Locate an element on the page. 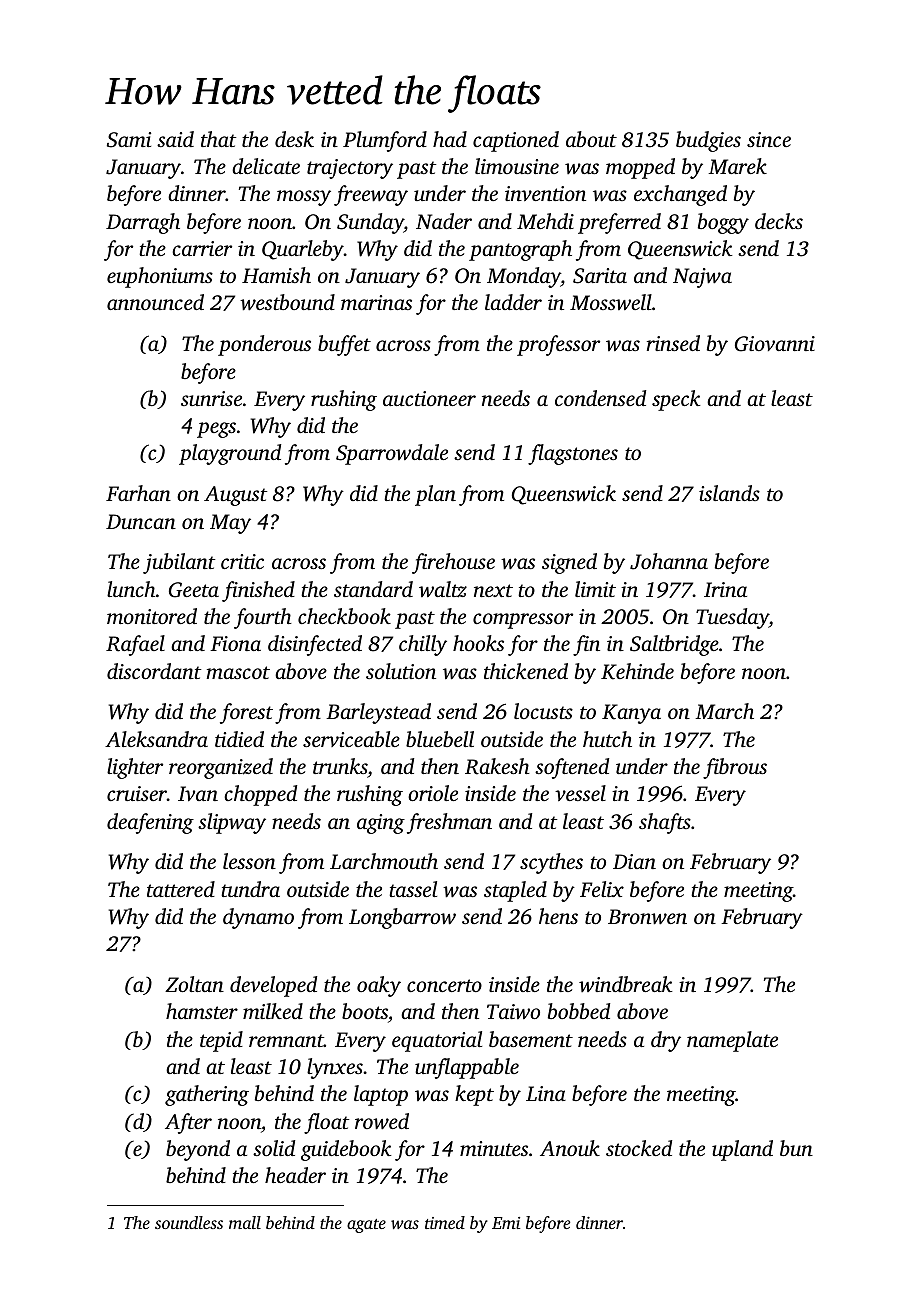 The image size is (924, 1311). compressor is located at coordinates (523, 621).
